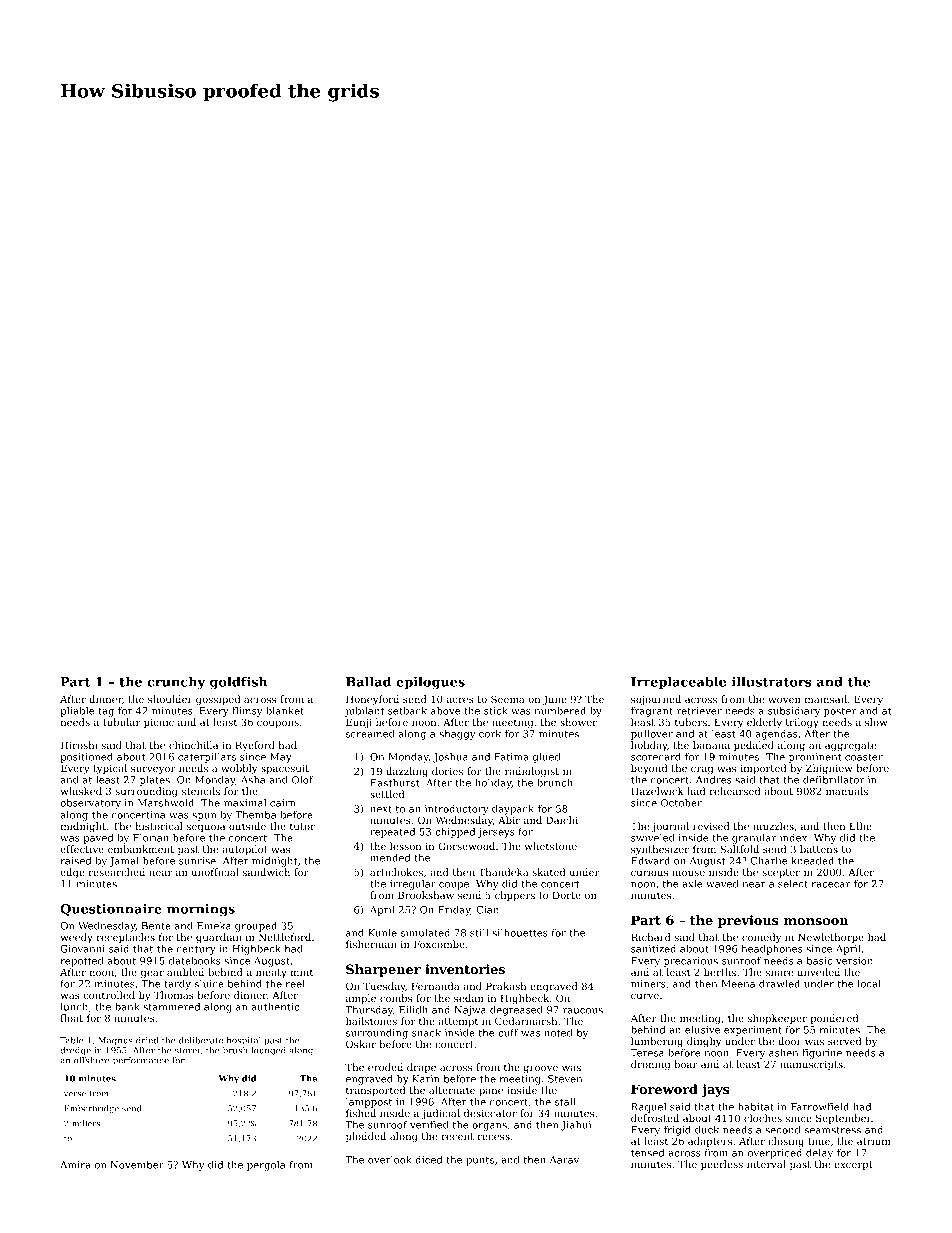 This screenshot has width=952, height=1233. Describe the element at coordinates (509, 820) in the screenshot. I see `Abir` at that location.
